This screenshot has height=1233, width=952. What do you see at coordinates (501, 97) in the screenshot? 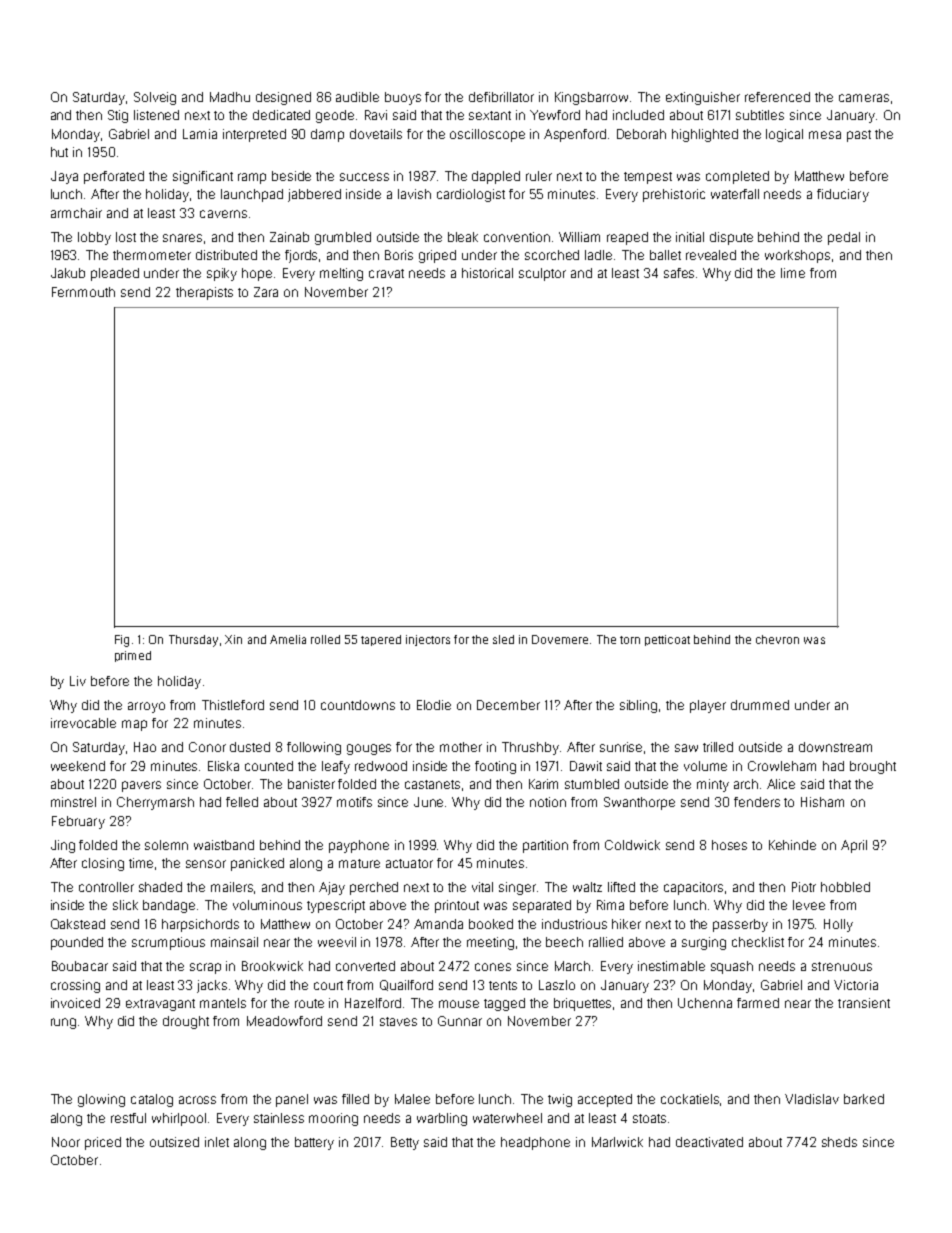
I see `defibrillator` at bounding box center [501, 97].
